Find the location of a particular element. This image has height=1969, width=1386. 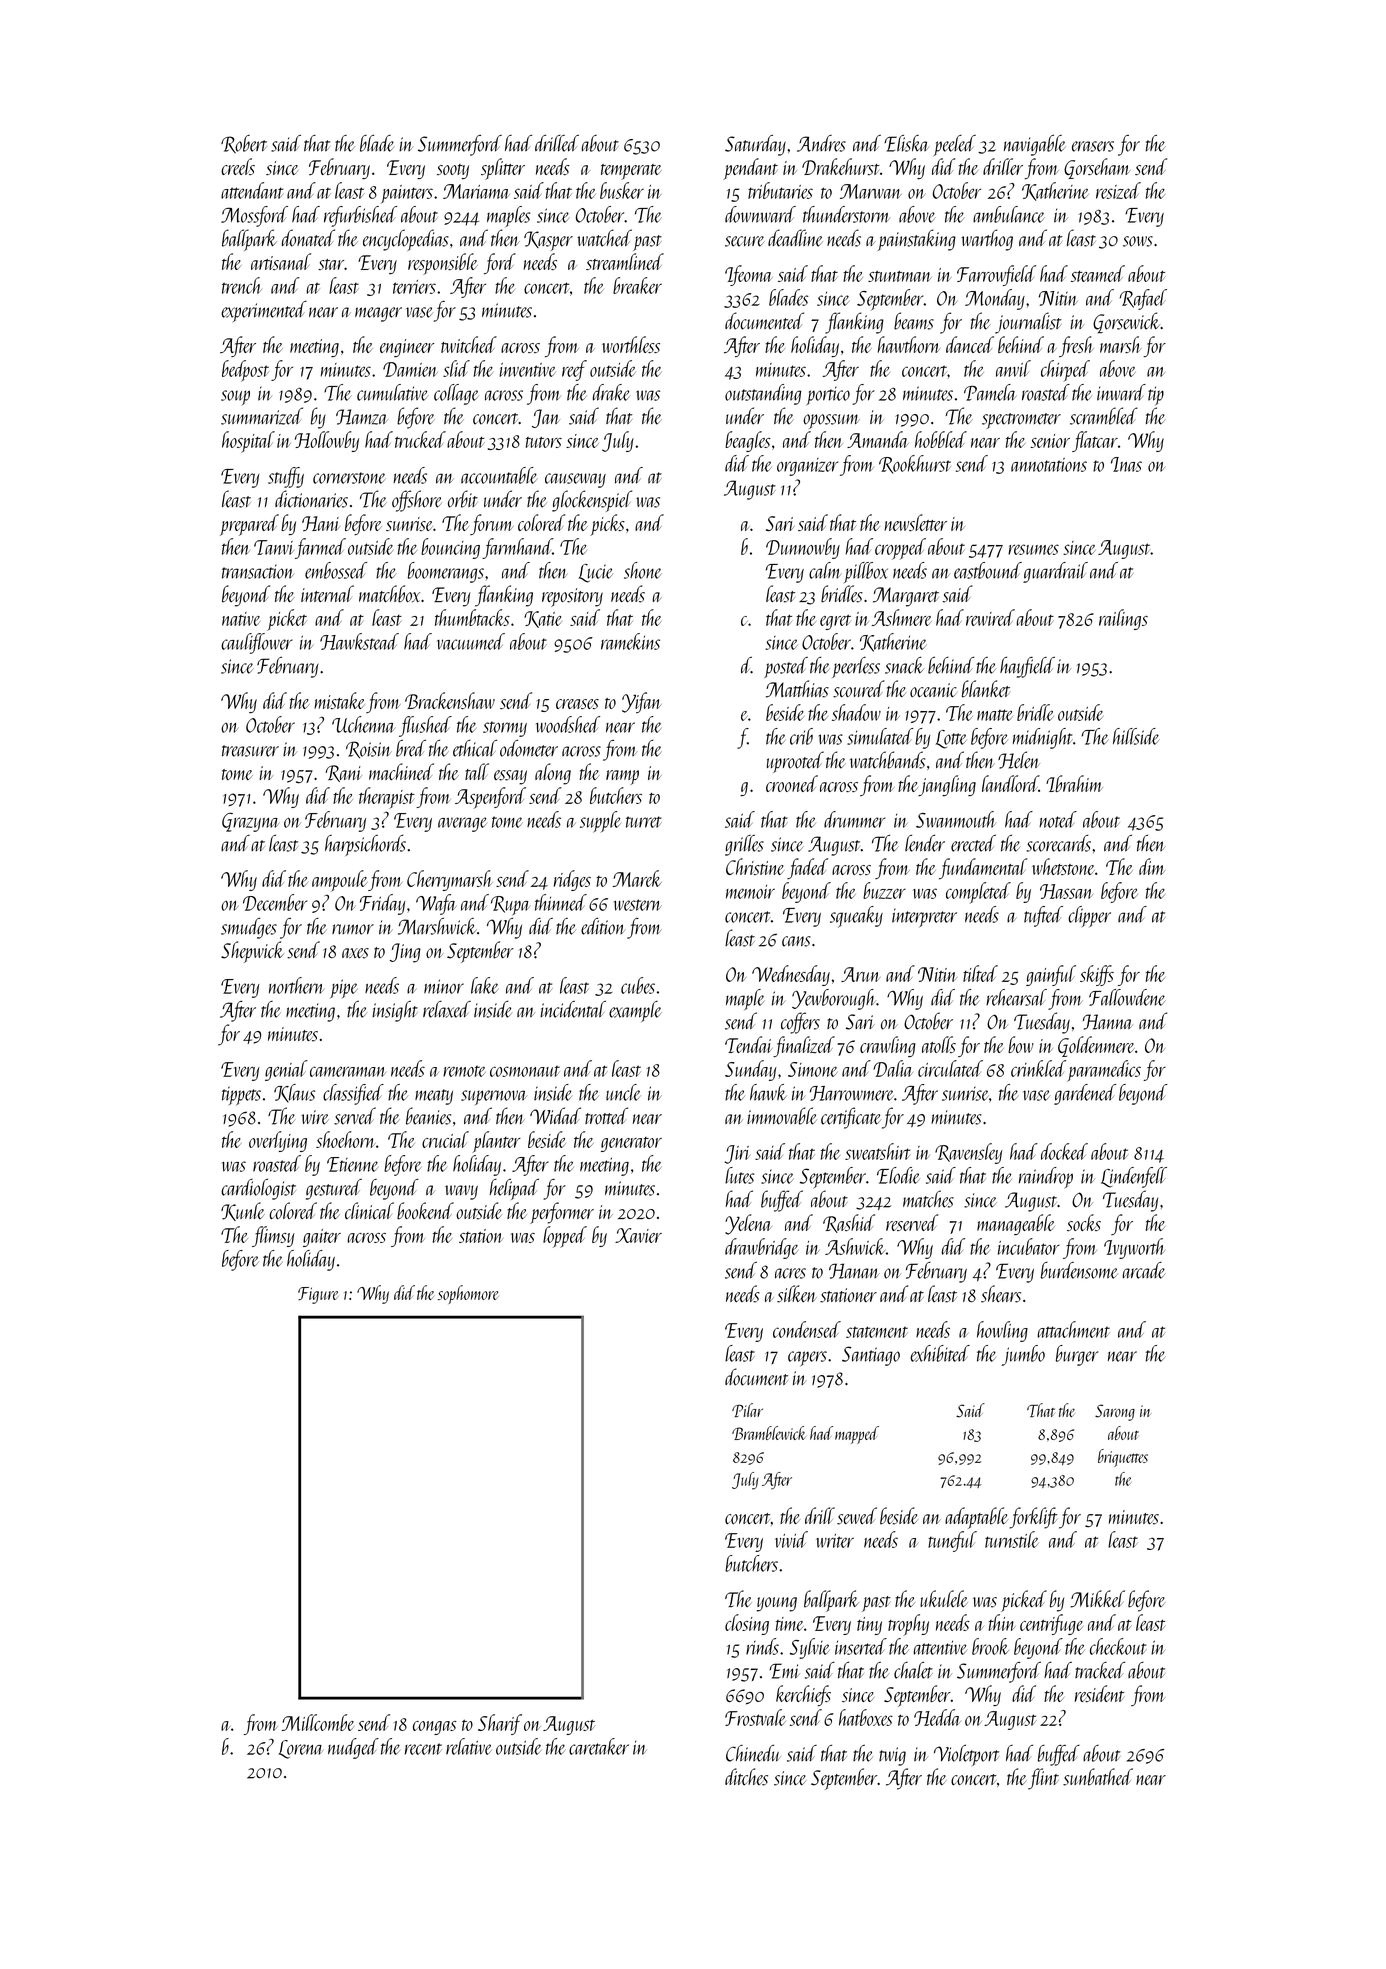

Figure is located at coordinates (318, 1295).
